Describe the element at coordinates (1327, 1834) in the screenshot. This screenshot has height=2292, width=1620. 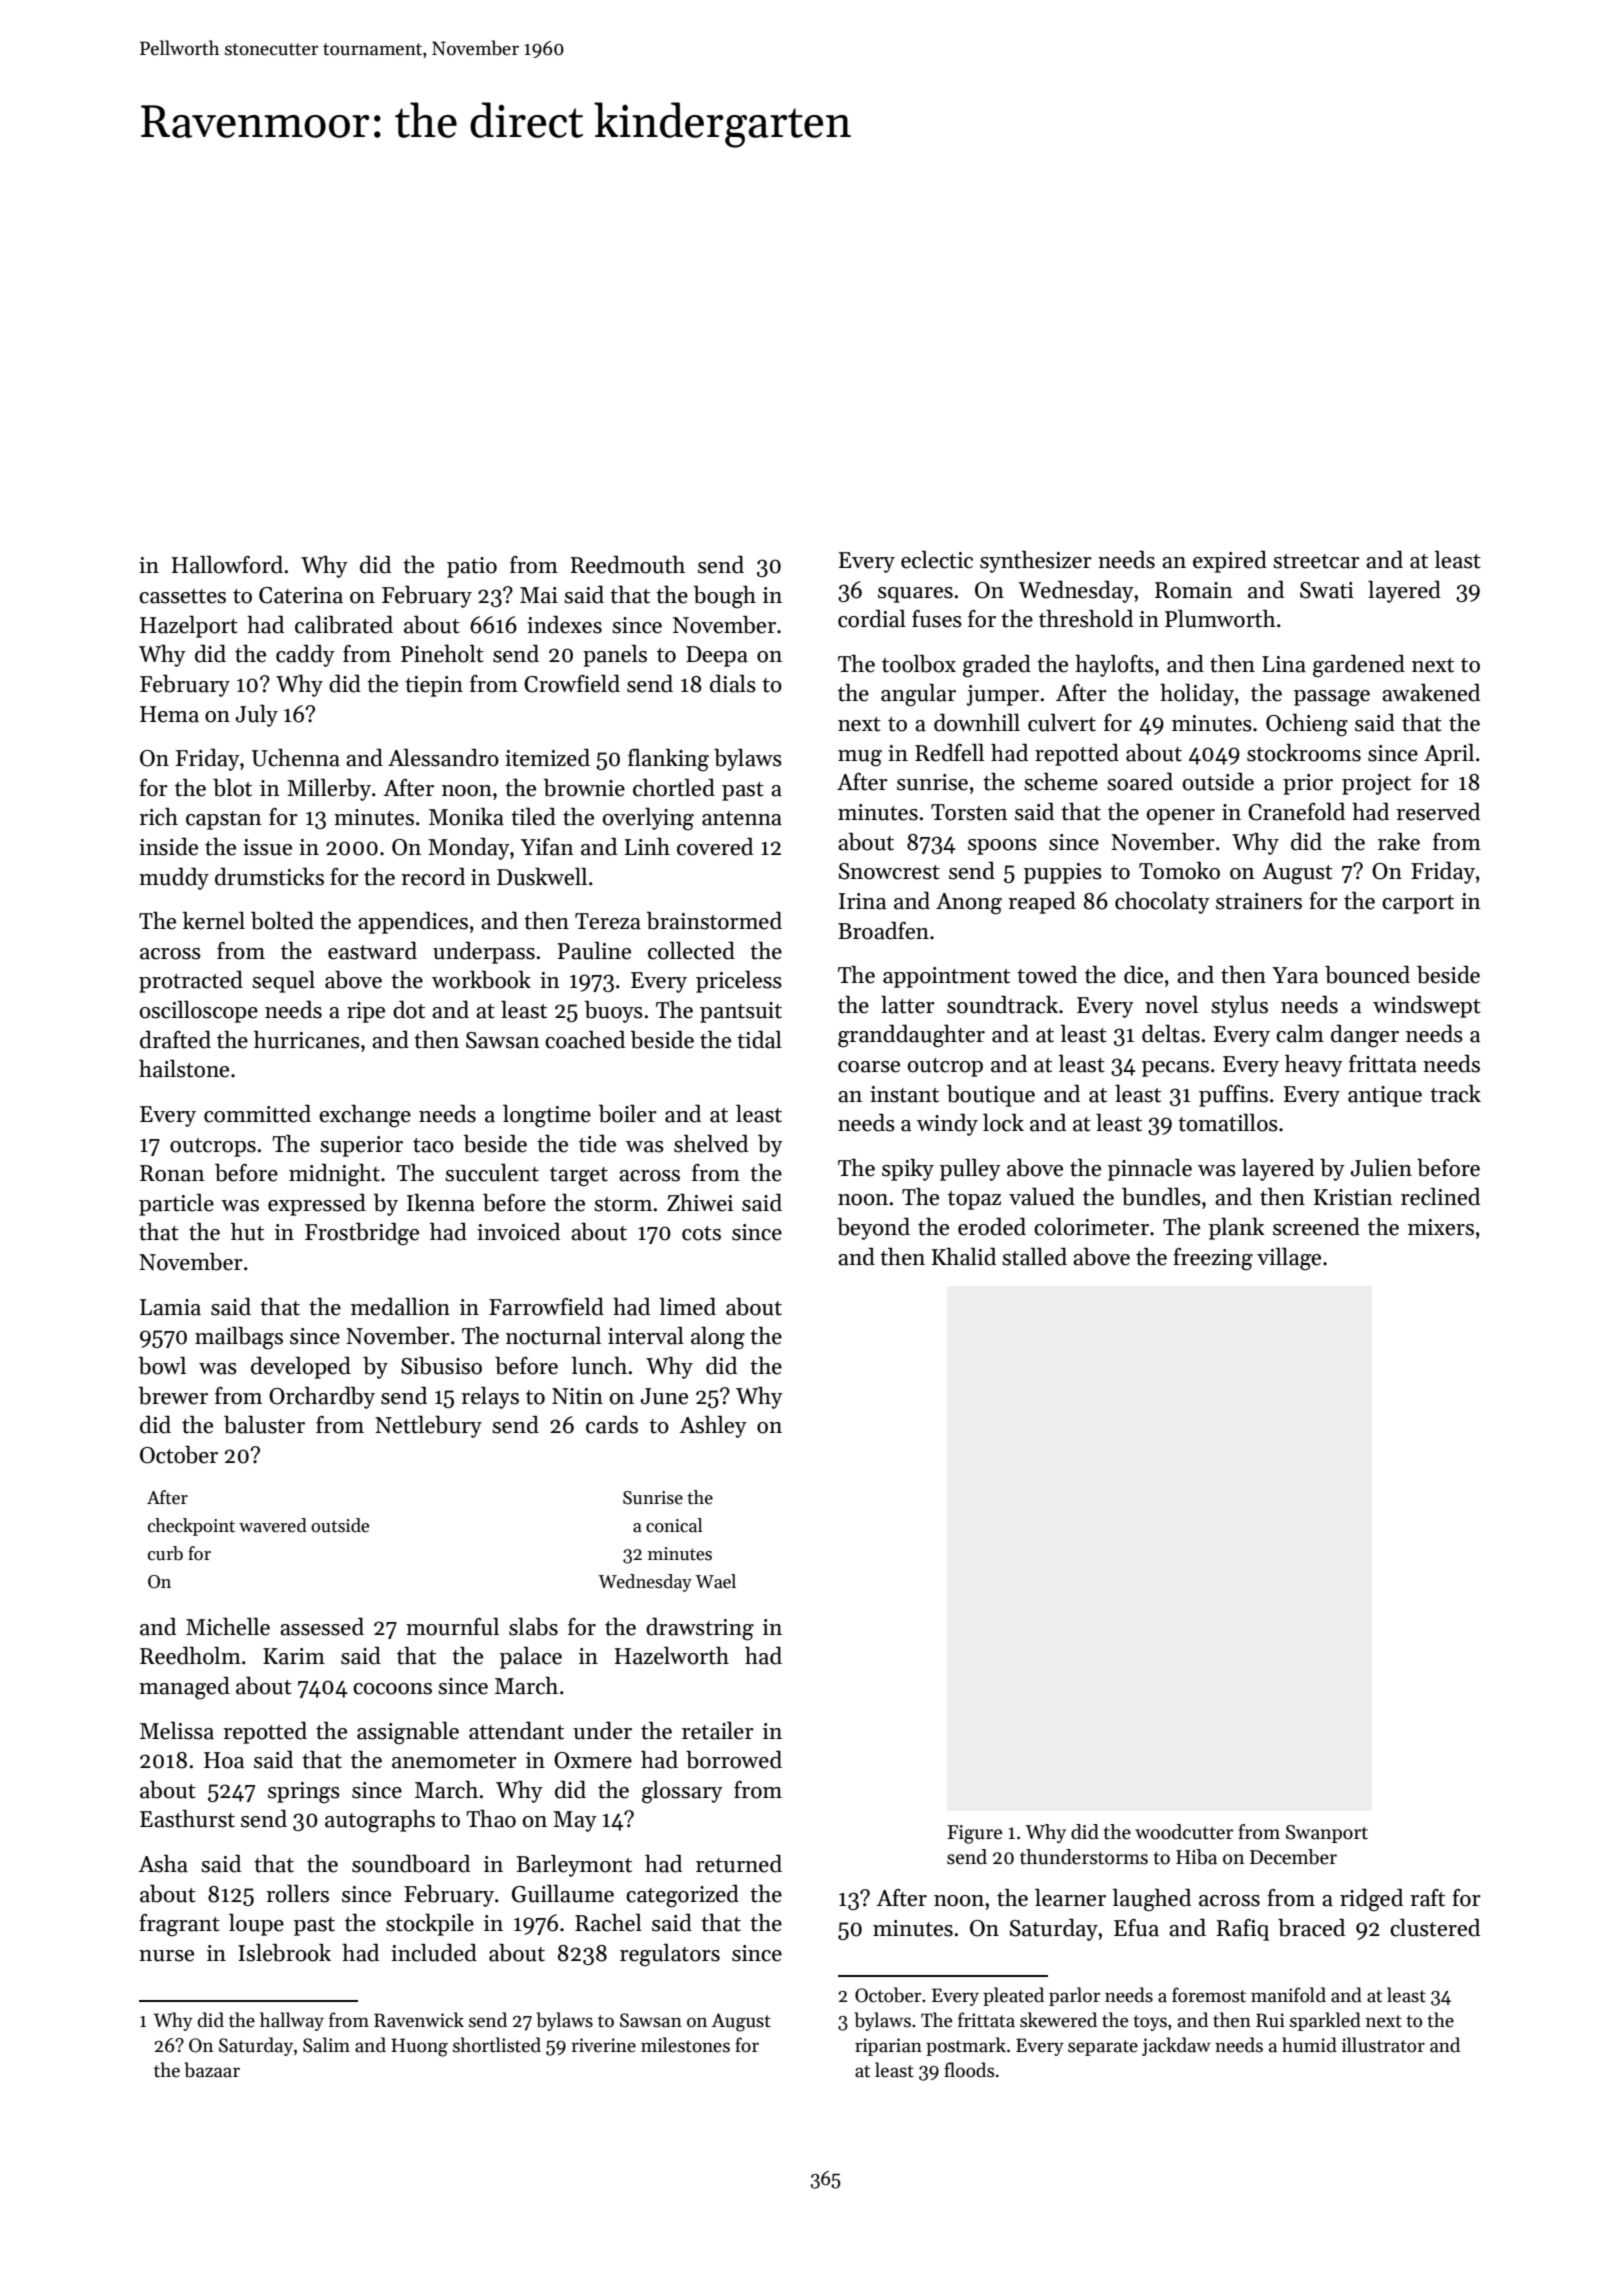
I see `Swanport` at that location.
